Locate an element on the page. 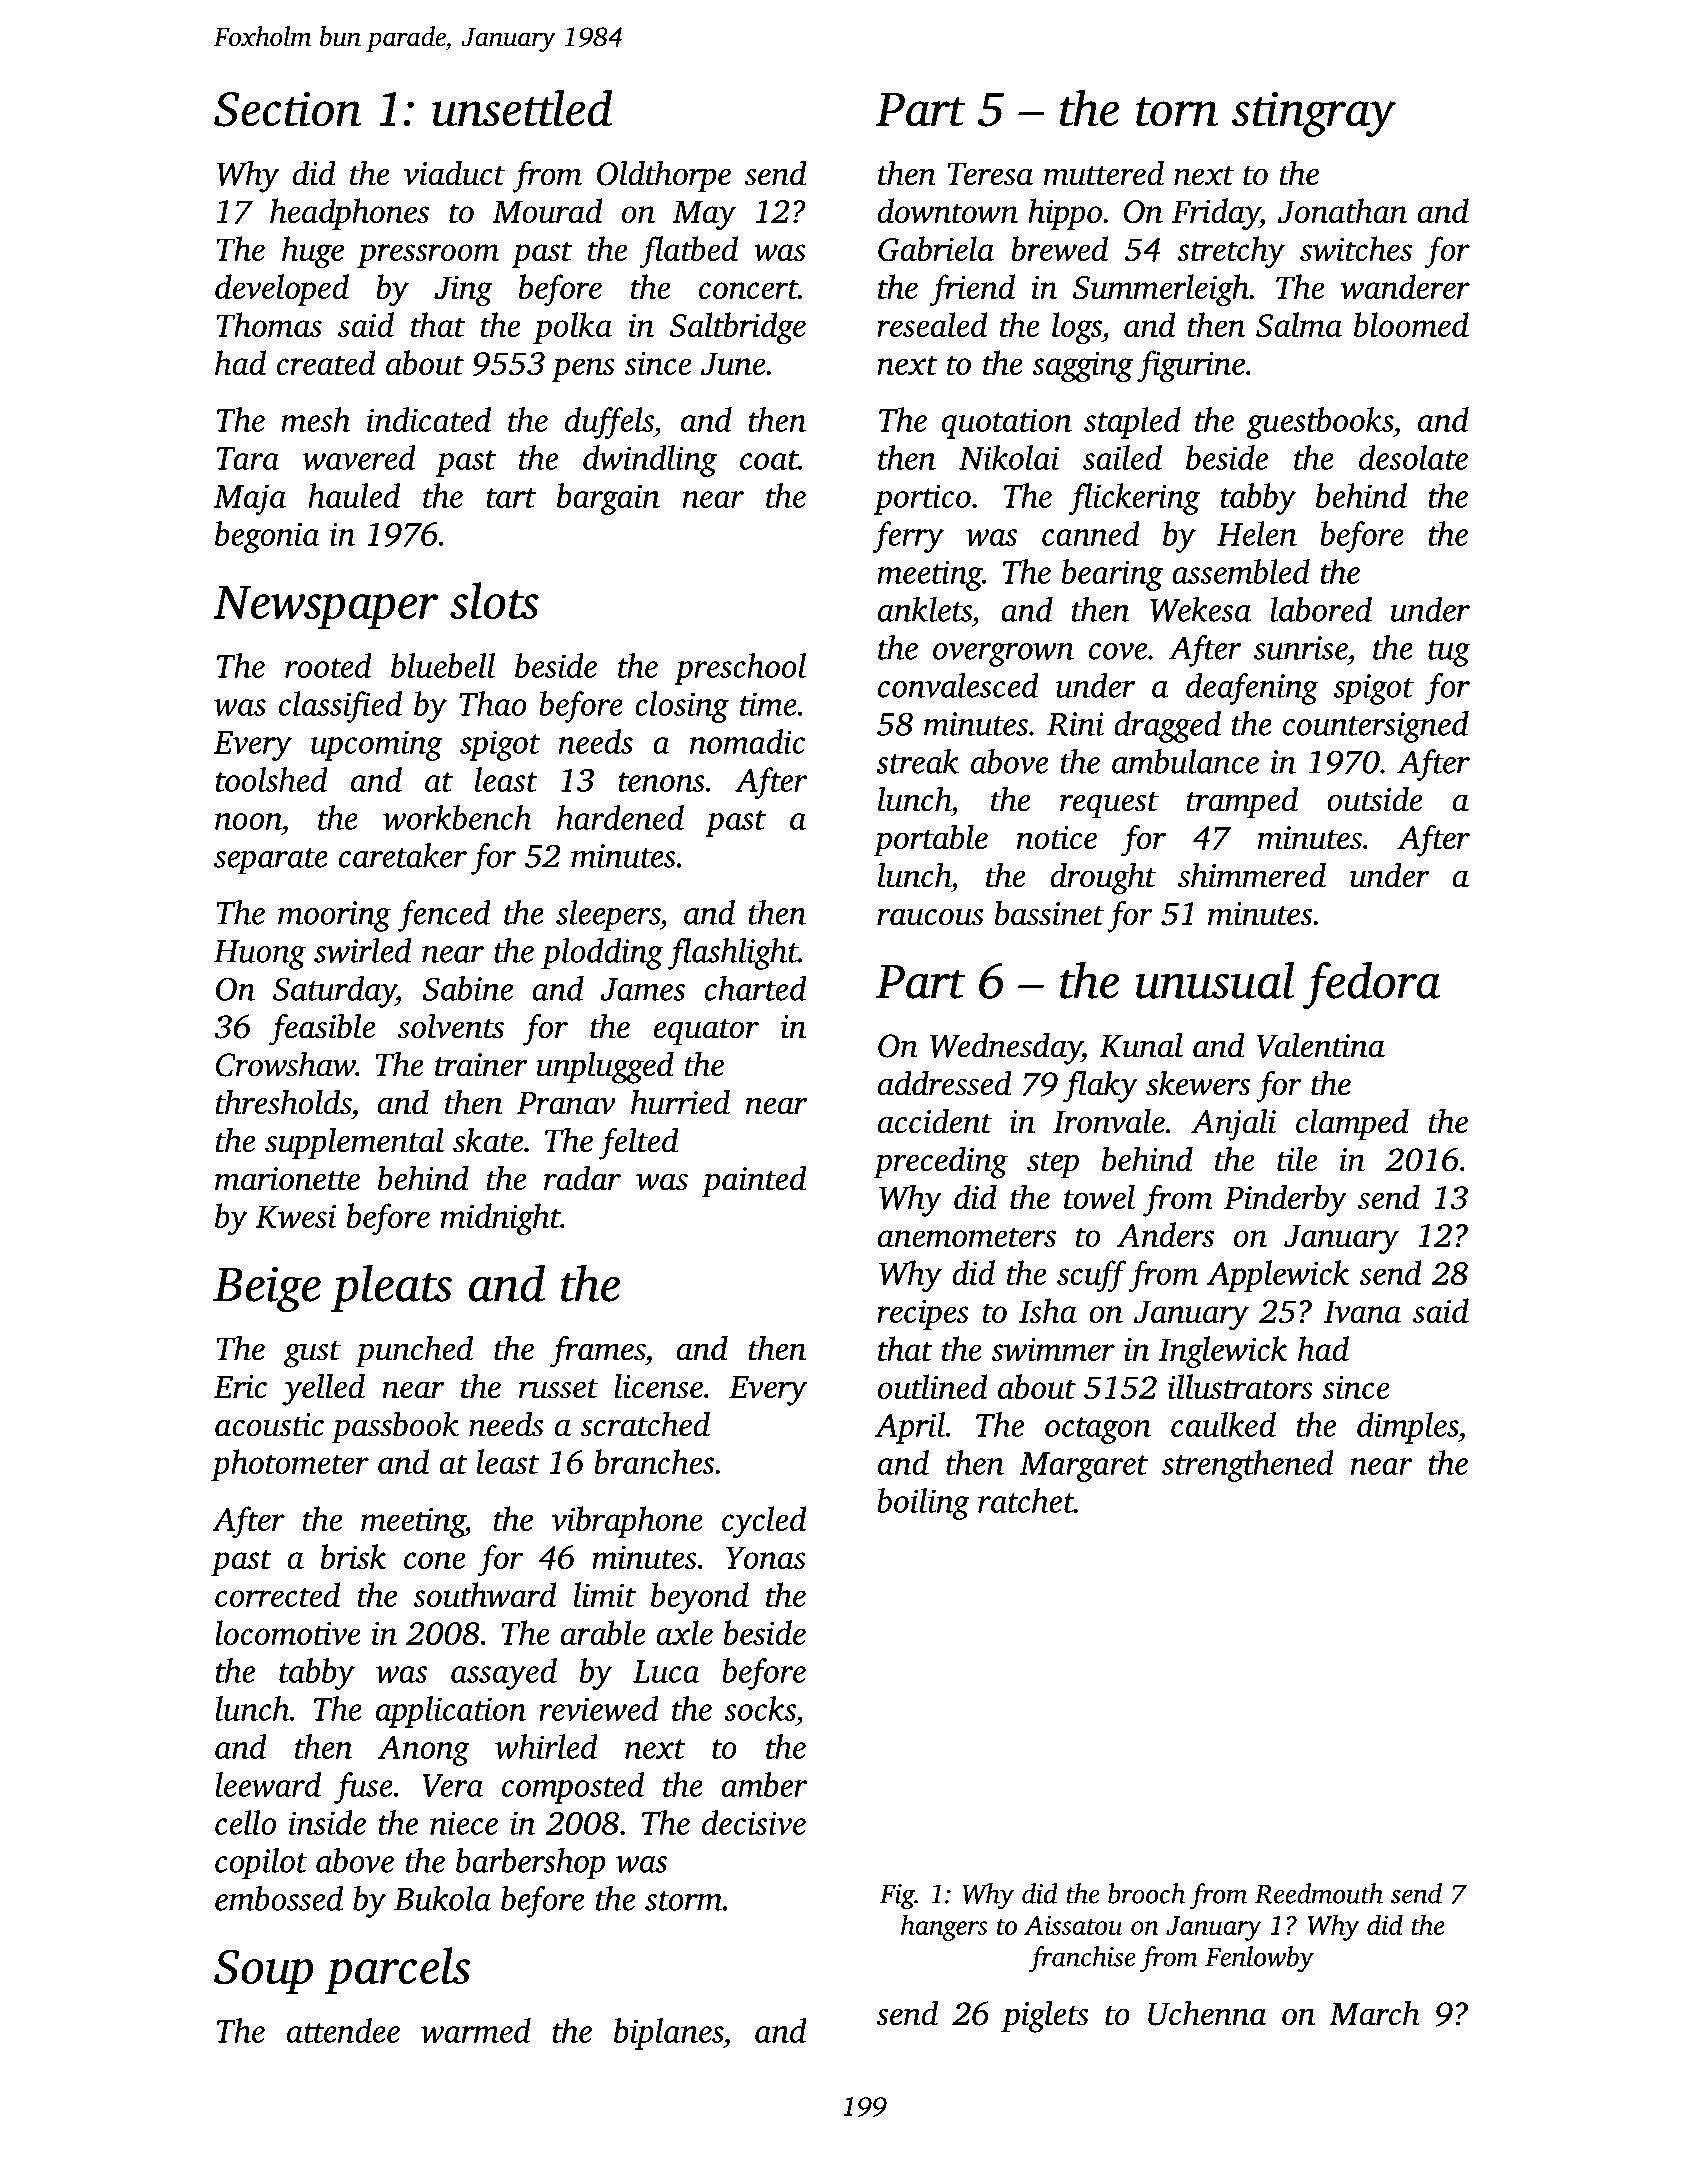  piglets is located at coordinates (1045, 2016).
